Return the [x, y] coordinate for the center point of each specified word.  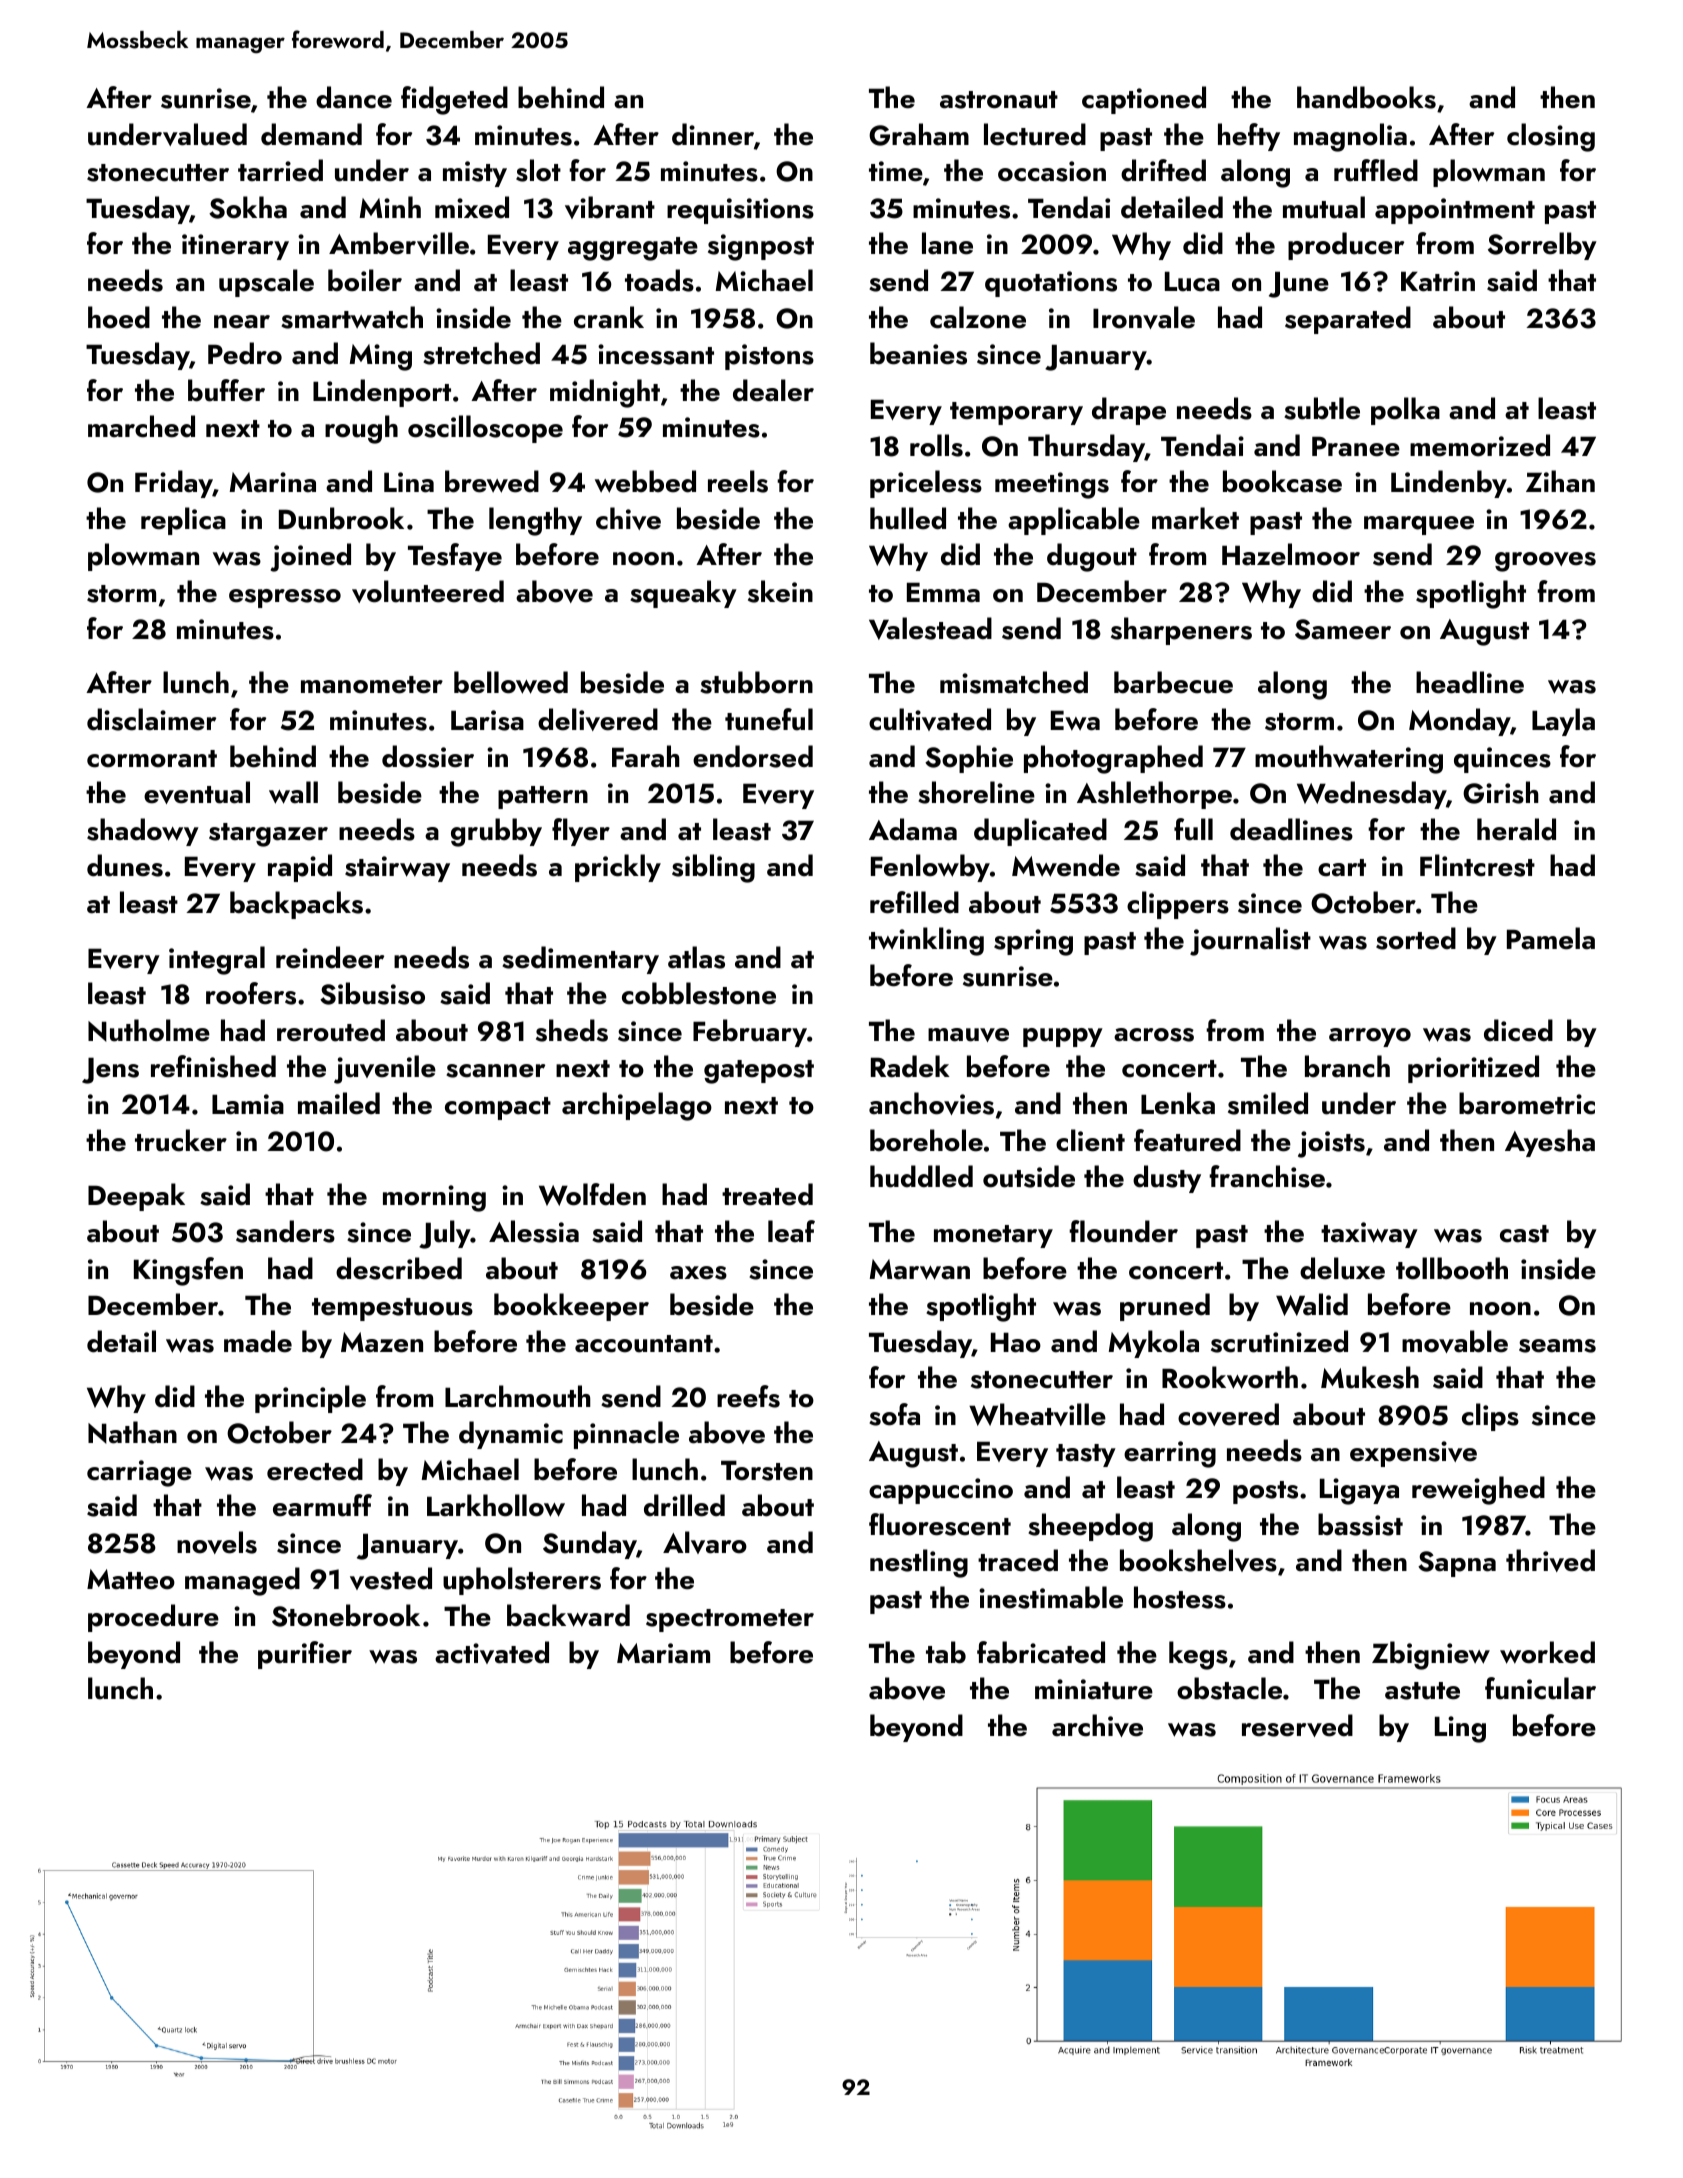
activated [492, 1652]
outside [1029, 1176]
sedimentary [580, 960]
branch [1347, 1066]
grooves [1545, 562]
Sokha [248, 207]
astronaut [999, 100]
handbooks [1366, 97]
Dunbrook [341, 518]
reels [738, 481]
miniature [1094, 1689]
